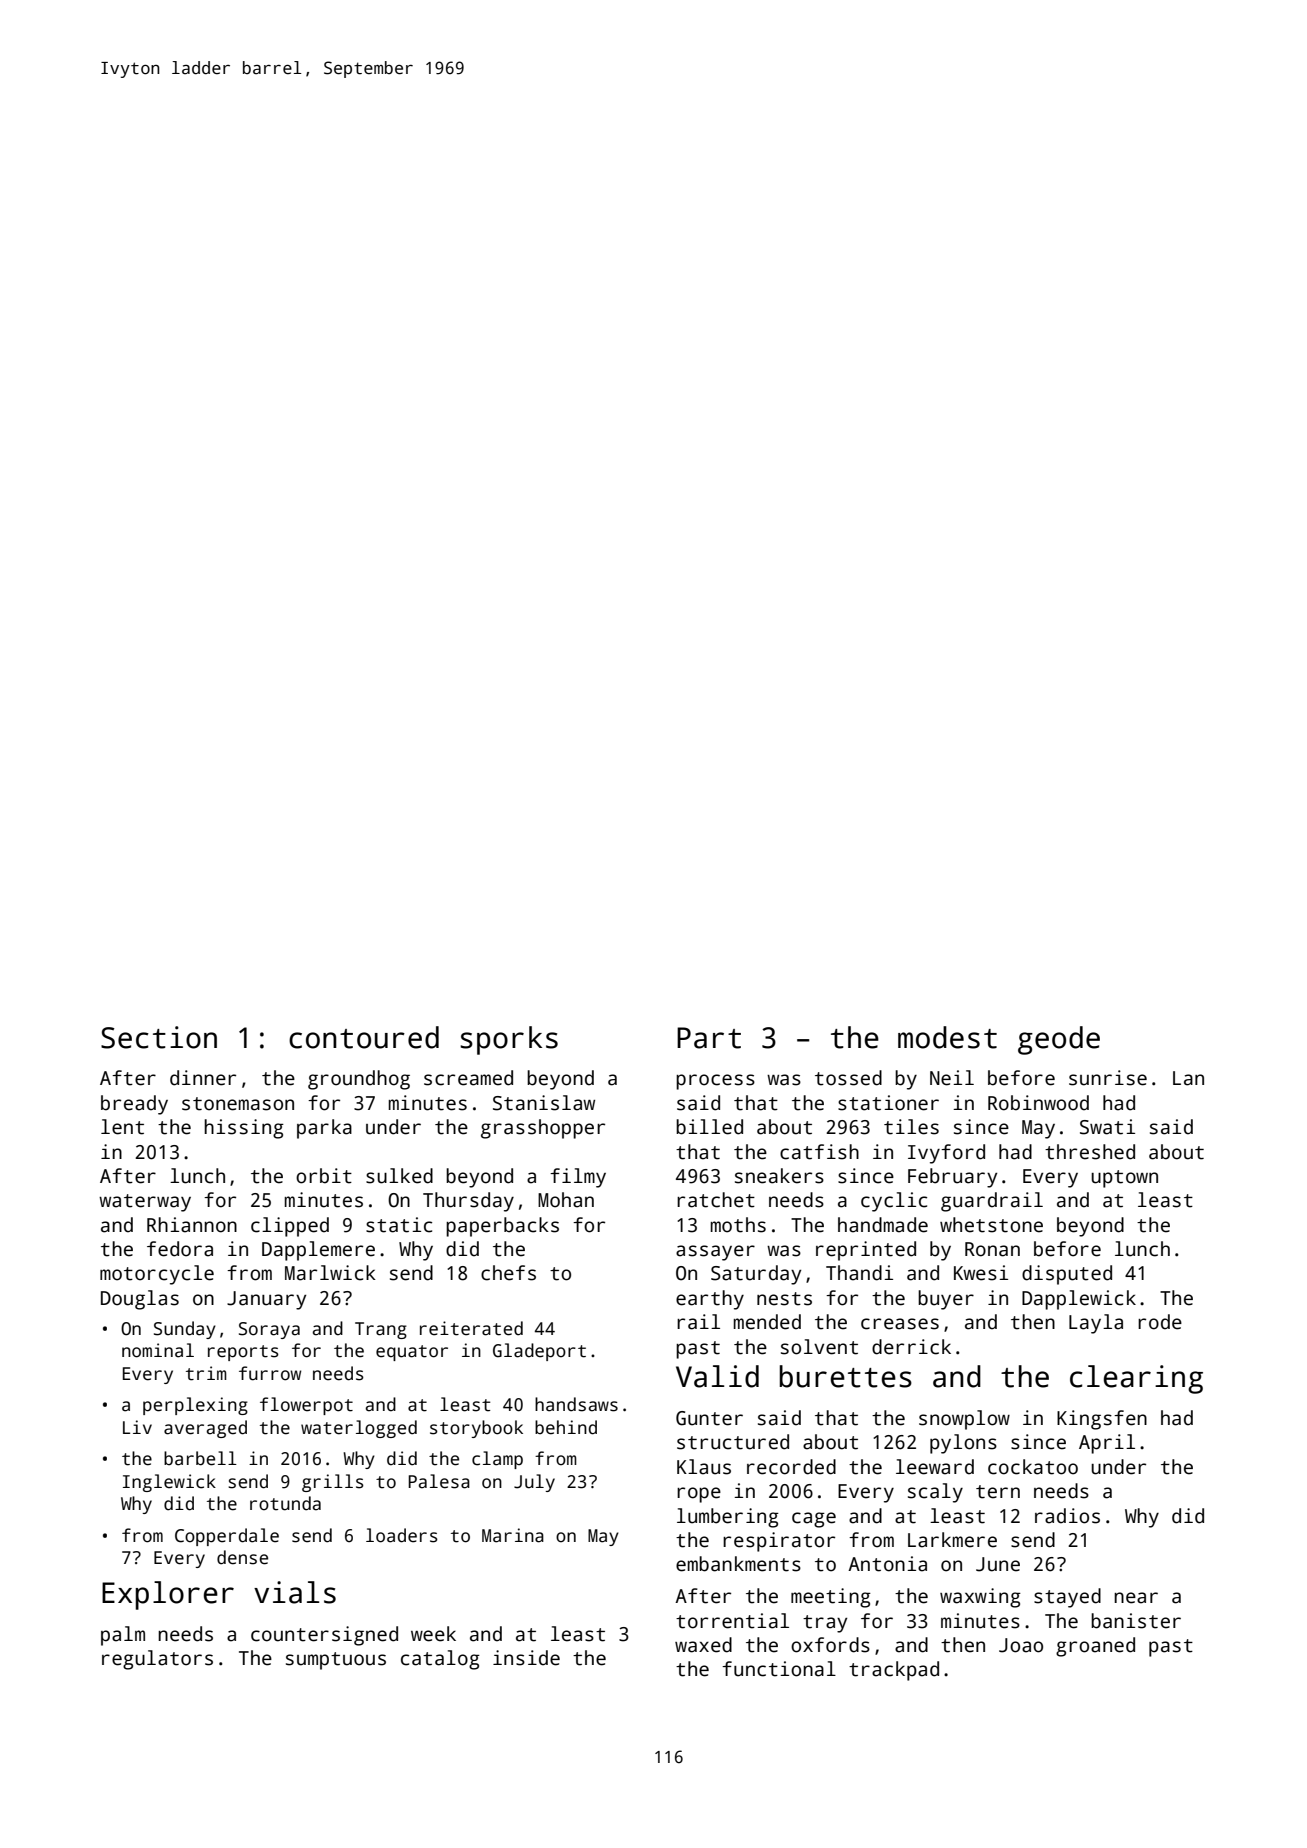 The height and width of the image is (1848, 1307). I want to click on filmy, so click(578, 1178).
